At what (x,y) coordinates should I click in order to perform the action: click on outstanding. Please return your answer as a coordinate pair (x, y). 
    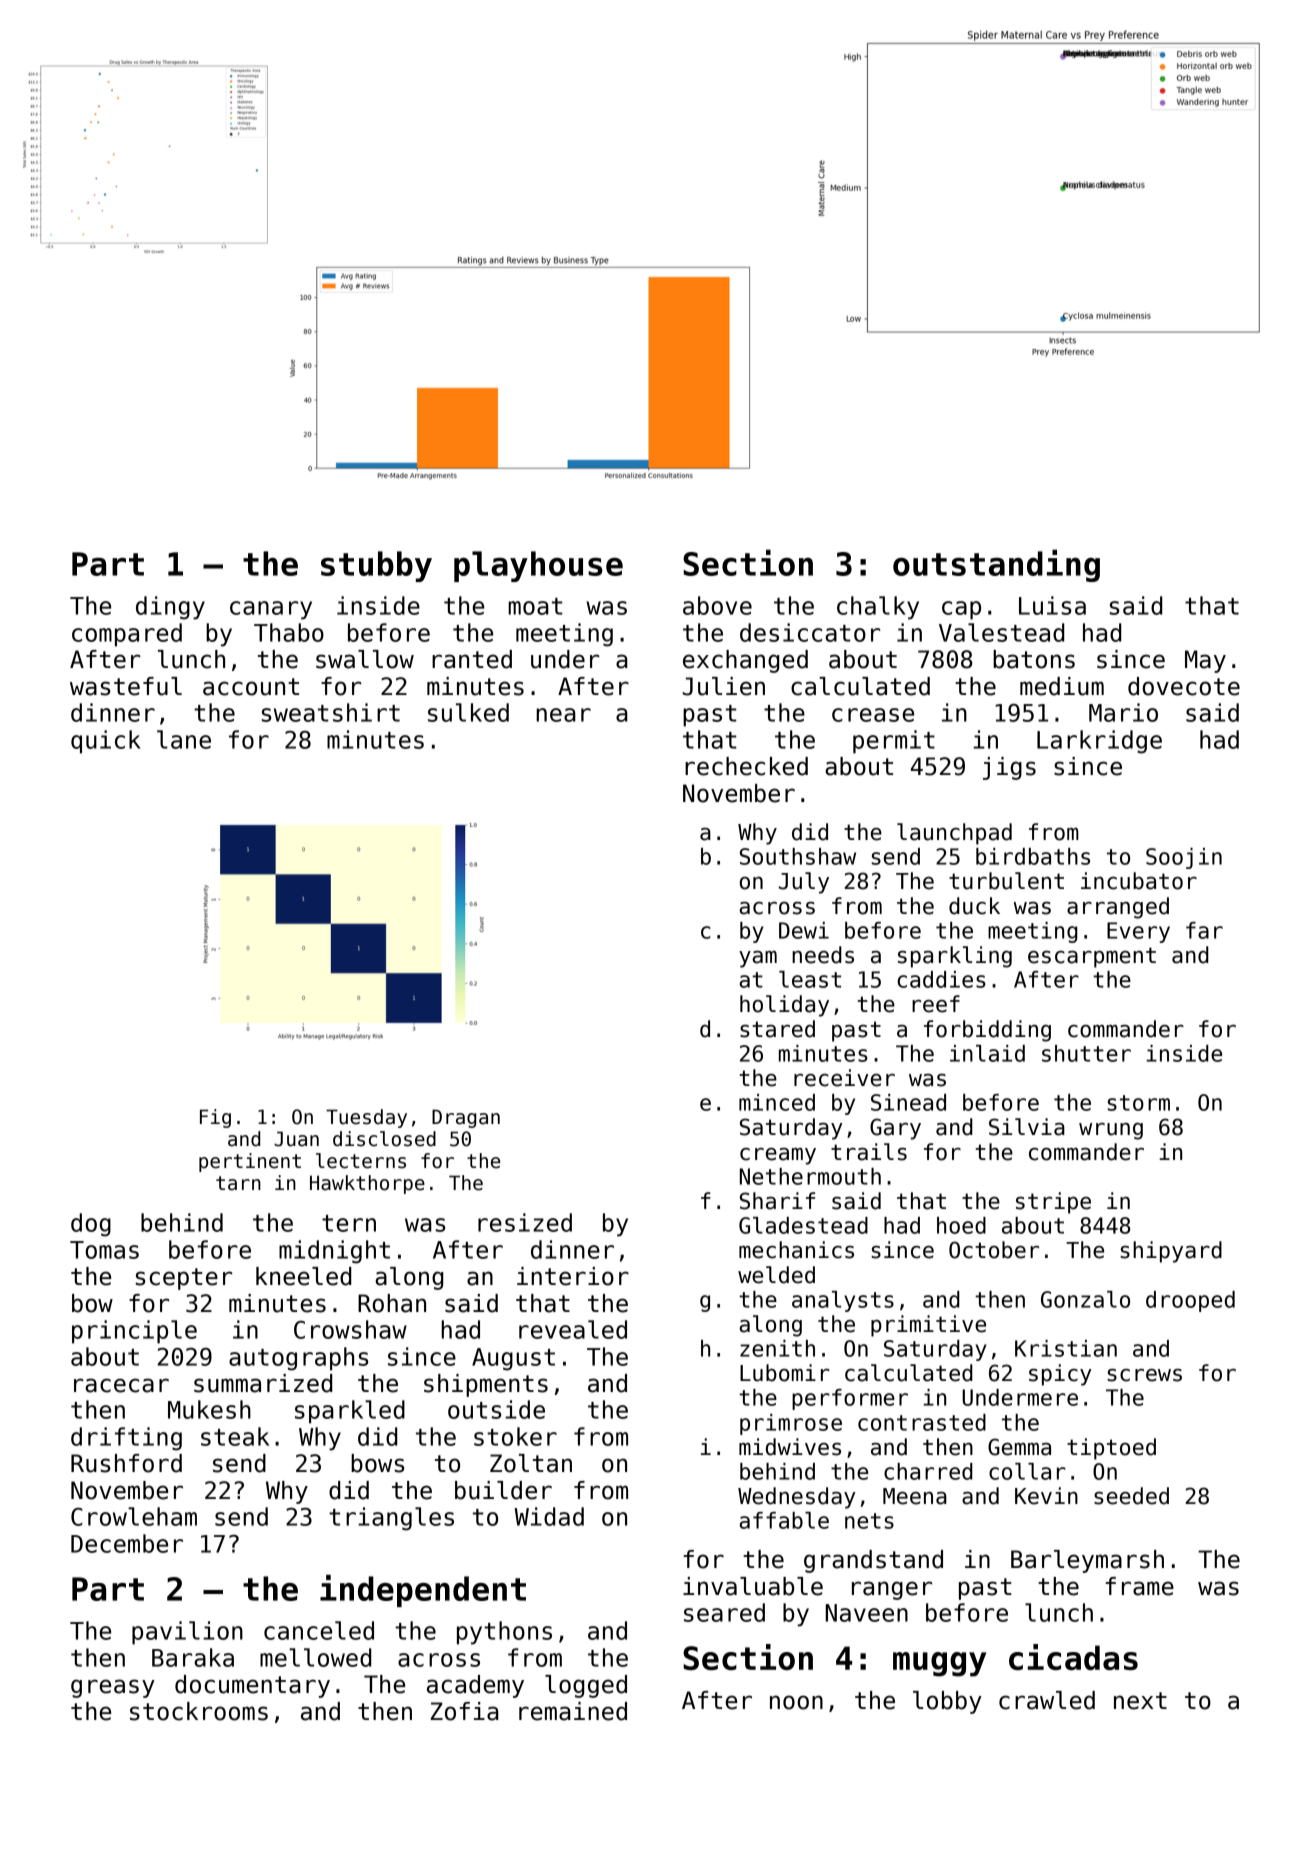
    Looking at the image, I should click on (996, 565).
